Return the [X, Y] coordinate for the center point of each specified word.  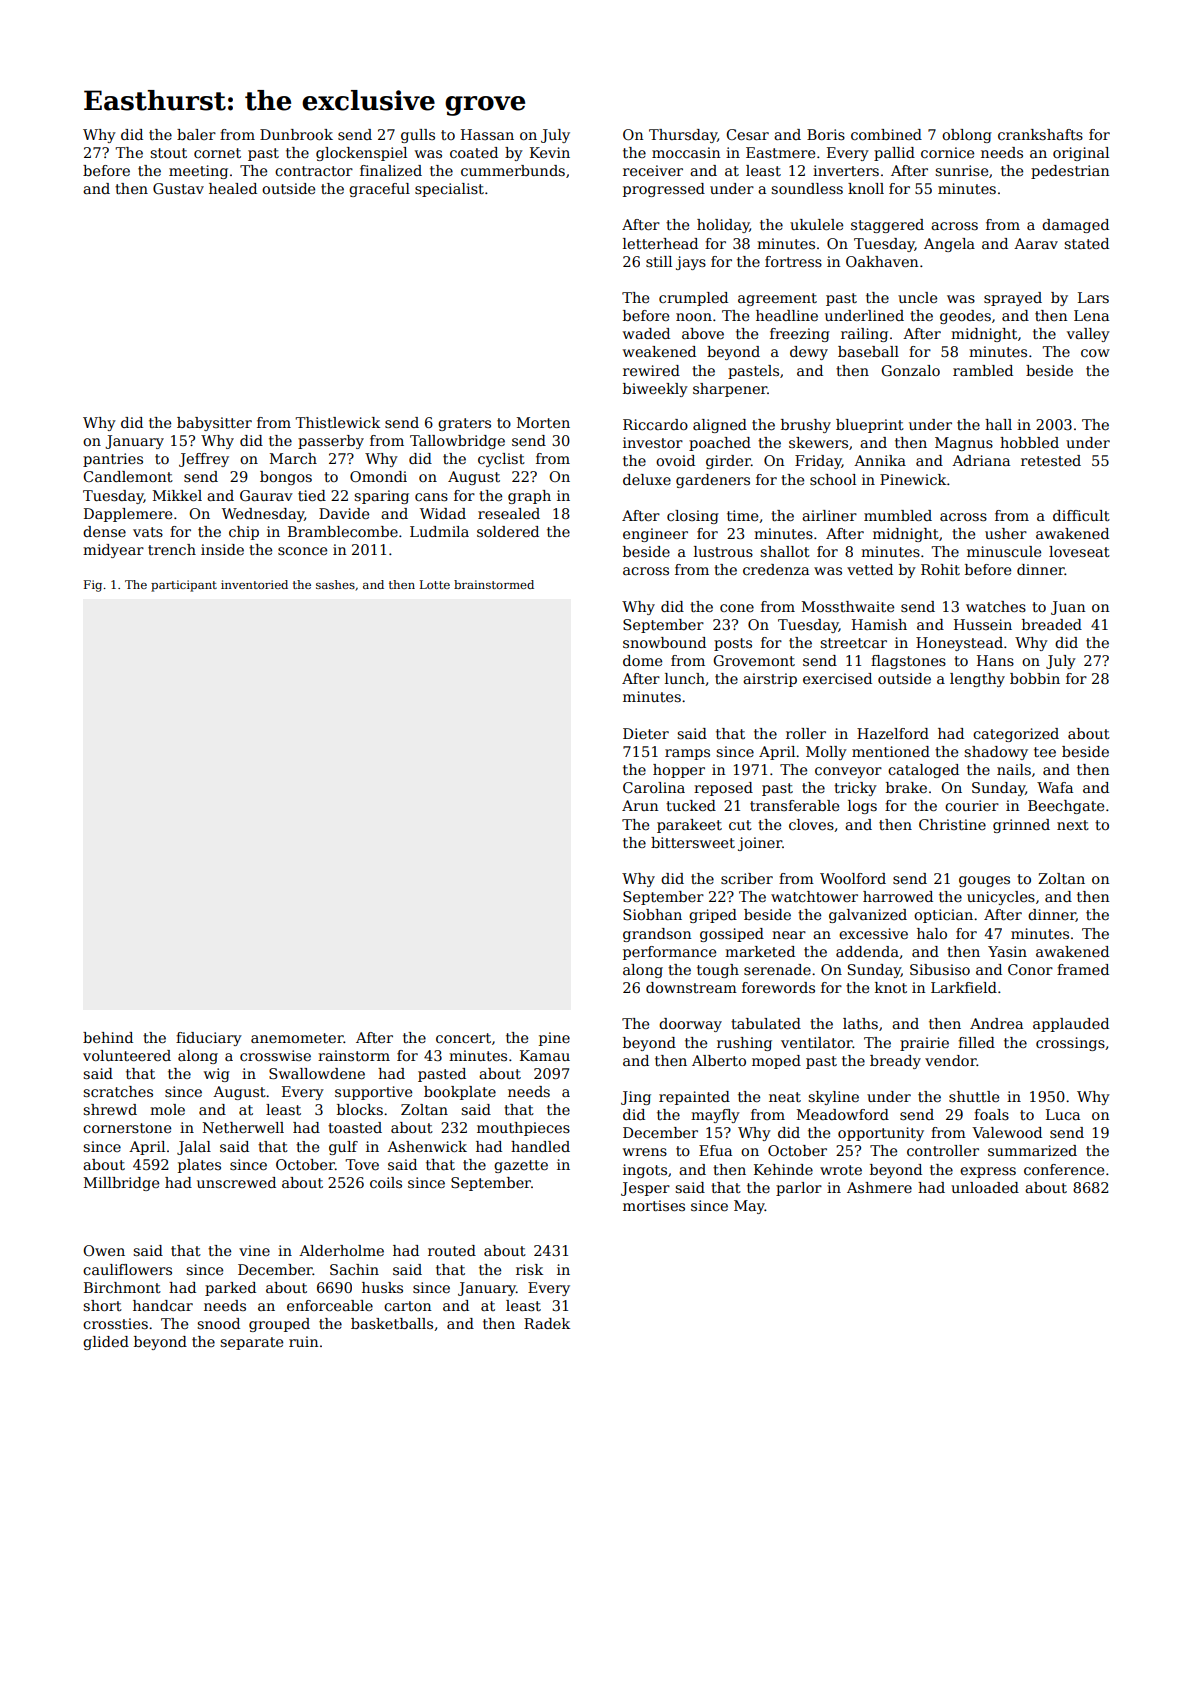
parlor [799, 1189]
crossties [115, 1323]
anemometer [297, 1038]
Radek [547, 1323]
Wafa [1055, 787]
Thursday [683, 136]
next [1073, 825]
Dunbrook [296, 134]
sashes [335, 584]
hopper [679, 771]
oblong [967, 136]
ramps [687, 754]
